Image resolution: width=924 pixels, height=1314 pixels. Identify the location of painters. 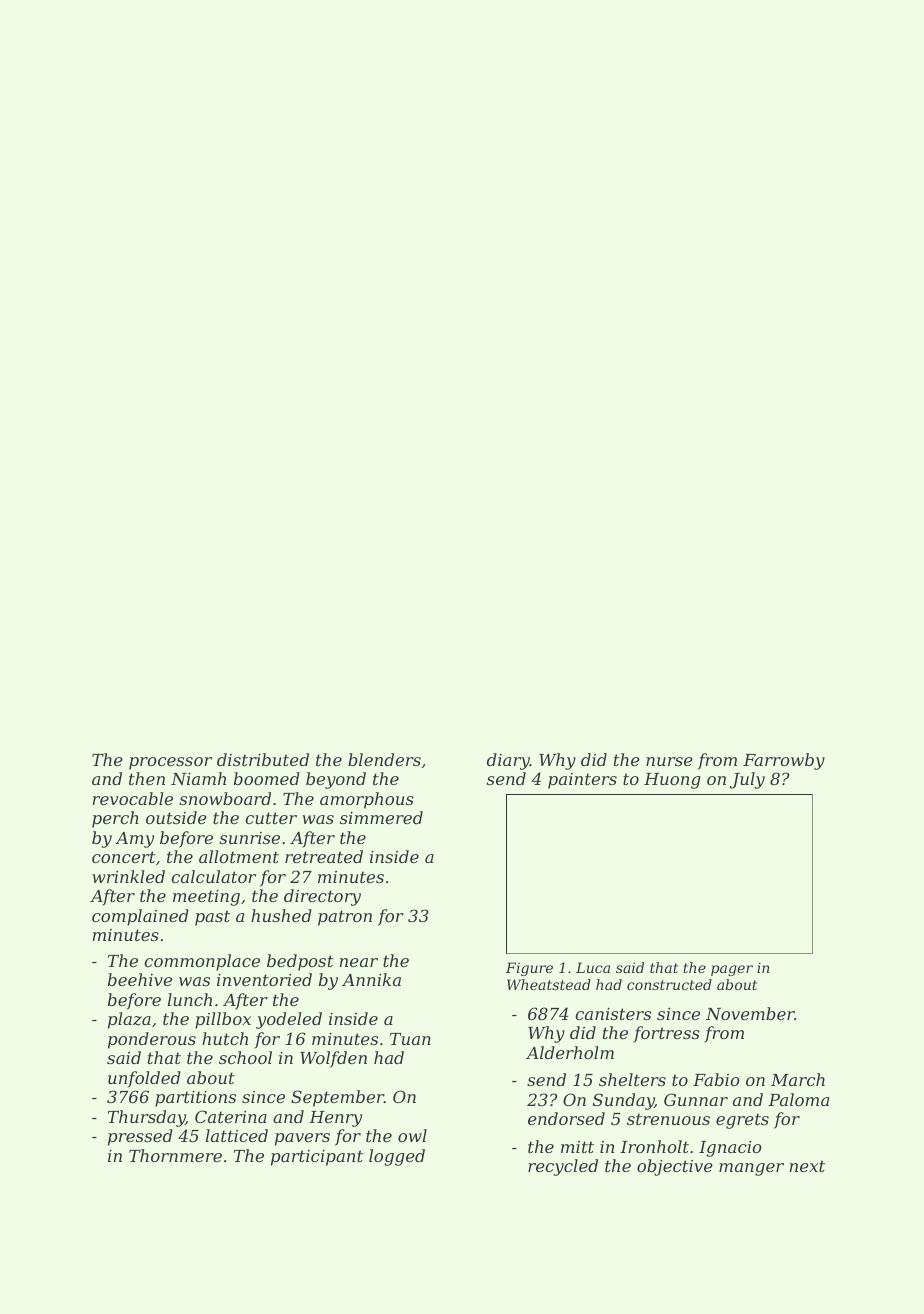
(582, 781).
